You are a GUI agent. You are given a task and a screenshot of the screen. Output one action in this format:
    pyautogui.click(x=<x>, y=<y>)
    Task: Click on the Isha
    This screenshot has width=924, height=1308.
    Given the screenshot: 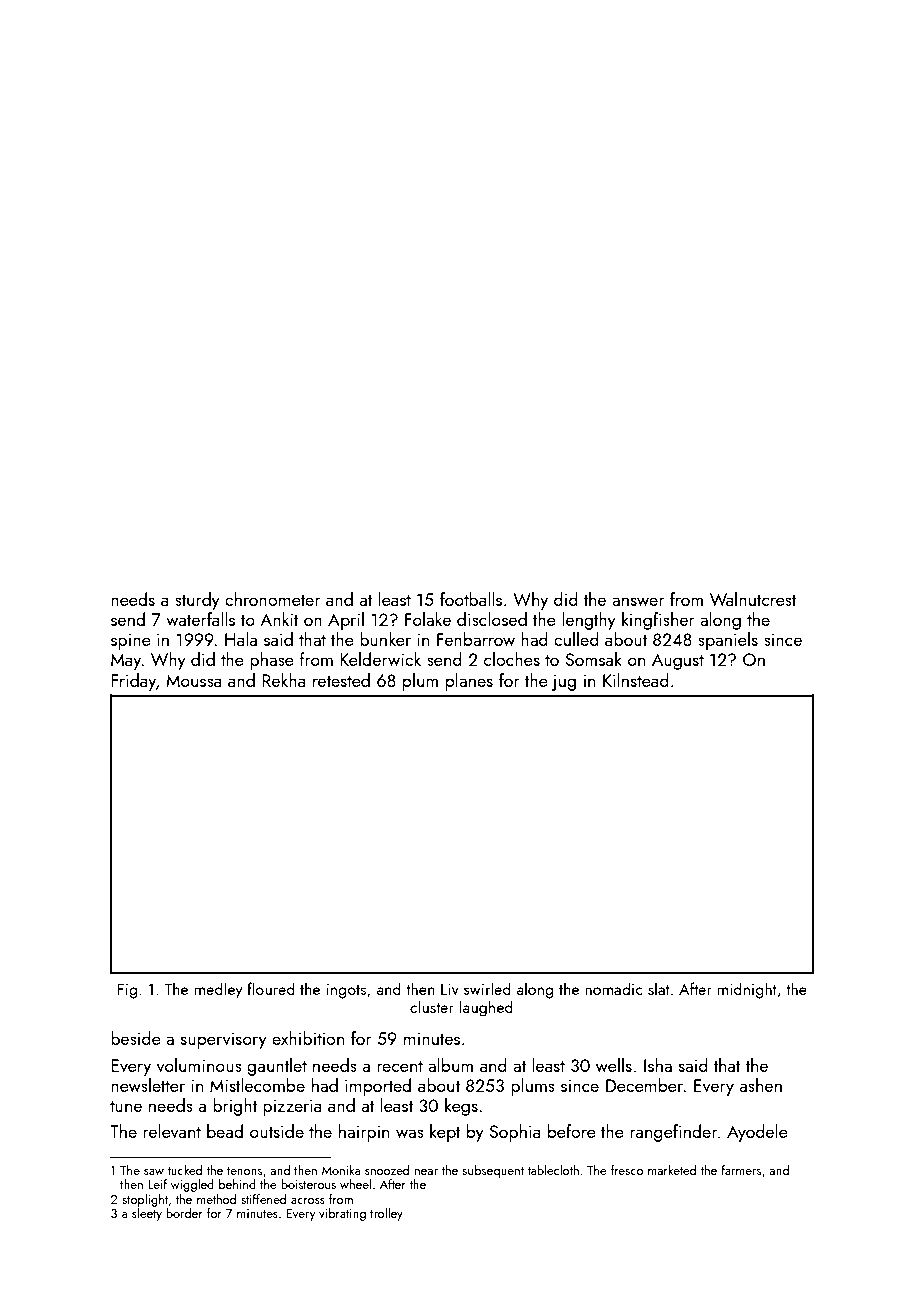 What is the action you would take?
    pyautogui.click(x=658, y=1065)
